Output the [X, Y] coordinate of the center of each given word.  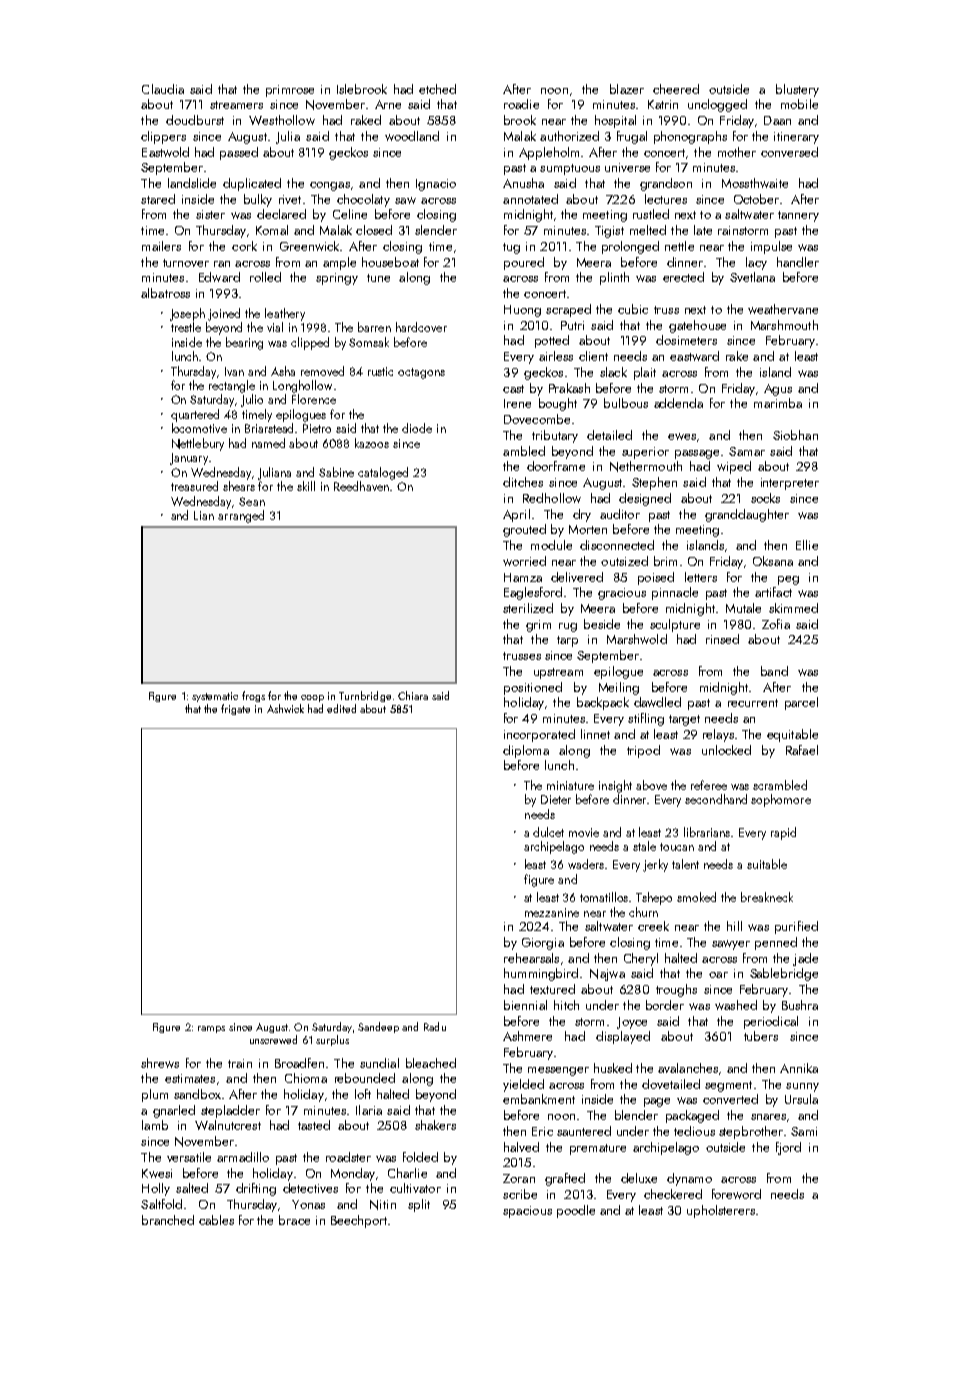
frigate [235, 709]
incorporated [539, 735]
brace [294, 1220]
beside [602, 624]
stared [158, 199]
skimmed [793, 608]
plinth [614, 278]
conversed [789, 152]
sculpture [675, 625]
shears [239, 486]
